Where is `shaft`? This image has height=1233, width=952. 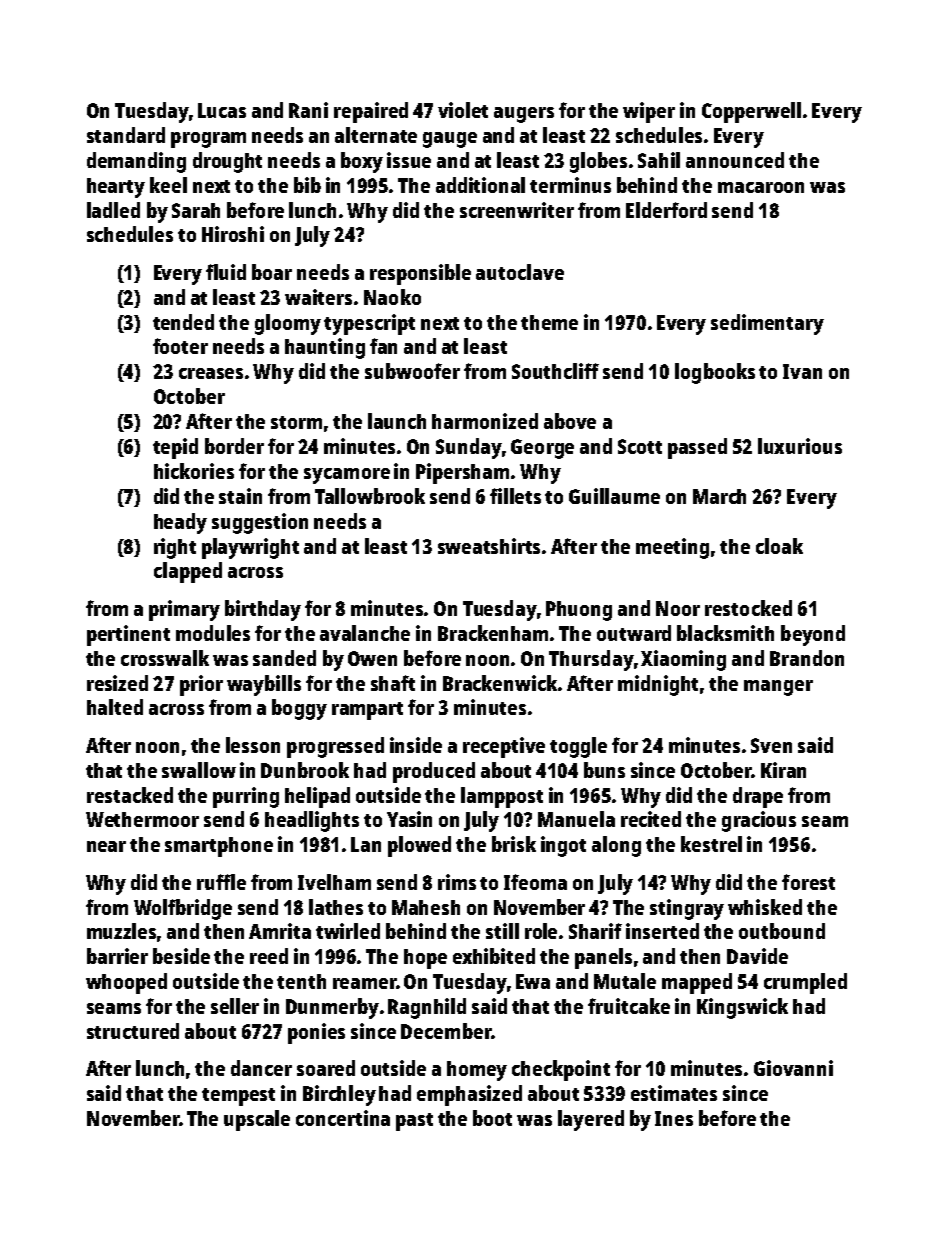 shaft is located at coordinates (393, 683).
